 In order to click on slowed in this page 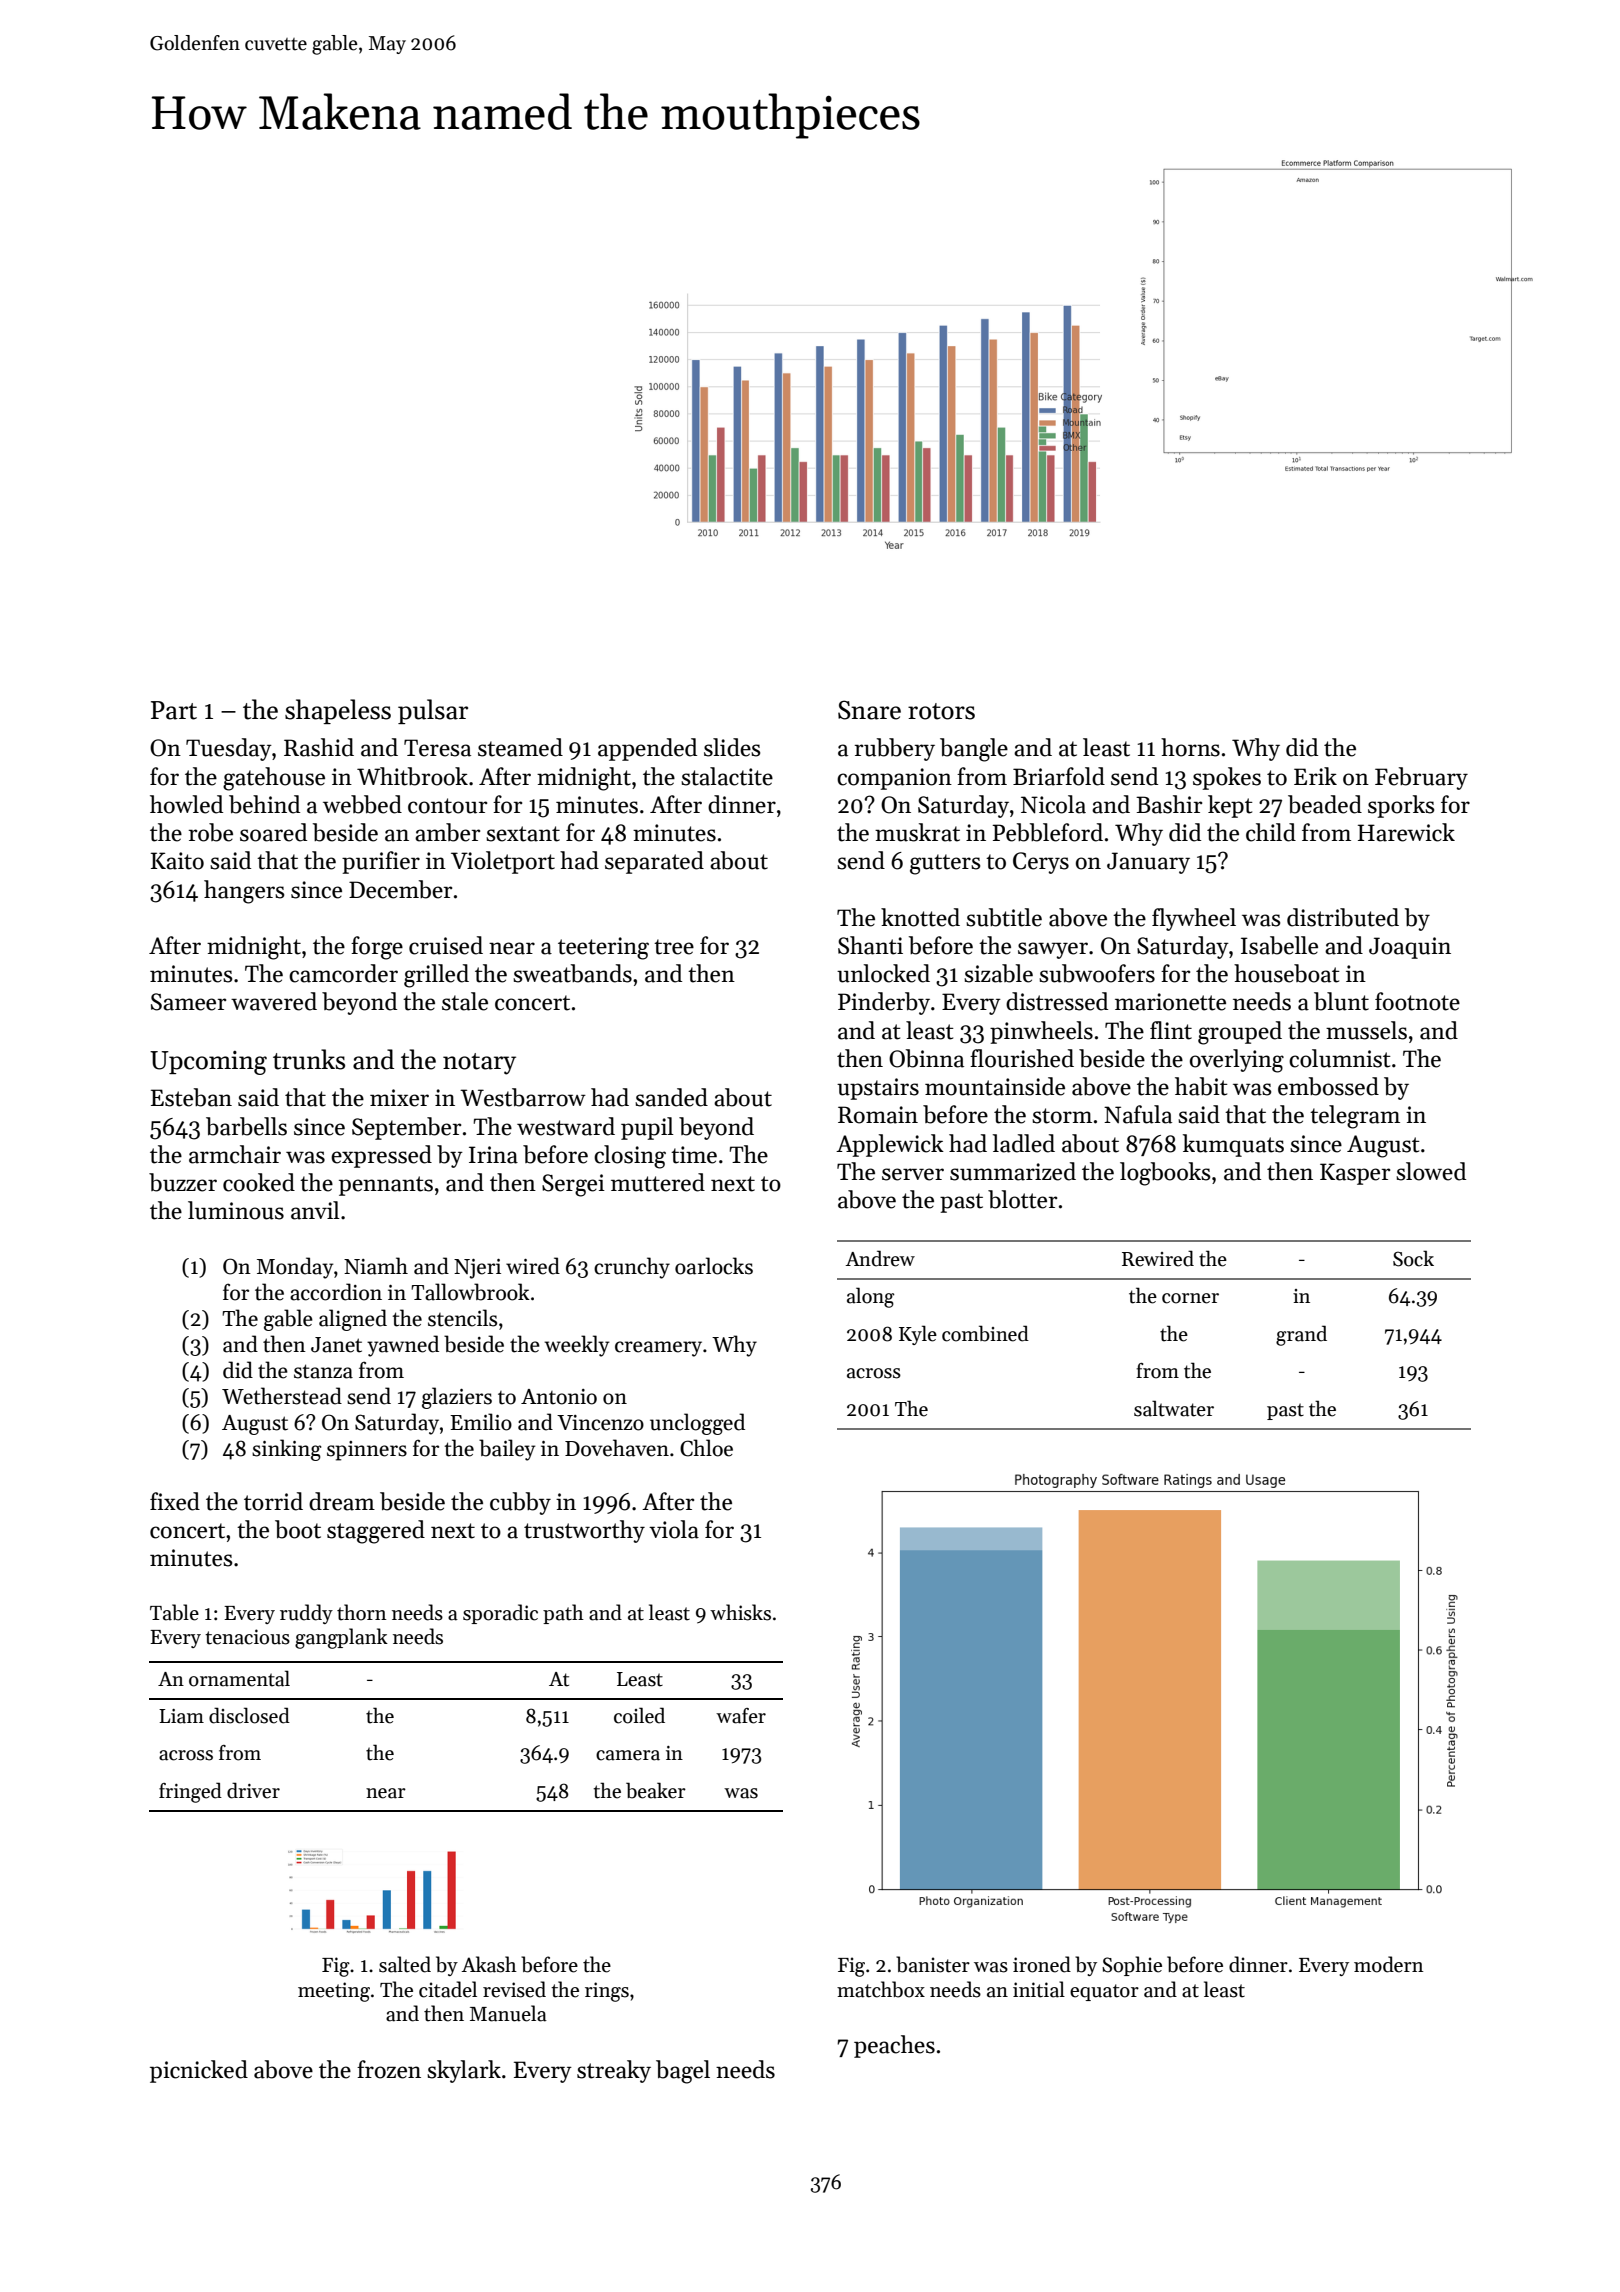, I will do `click(1431, 1171)`.
